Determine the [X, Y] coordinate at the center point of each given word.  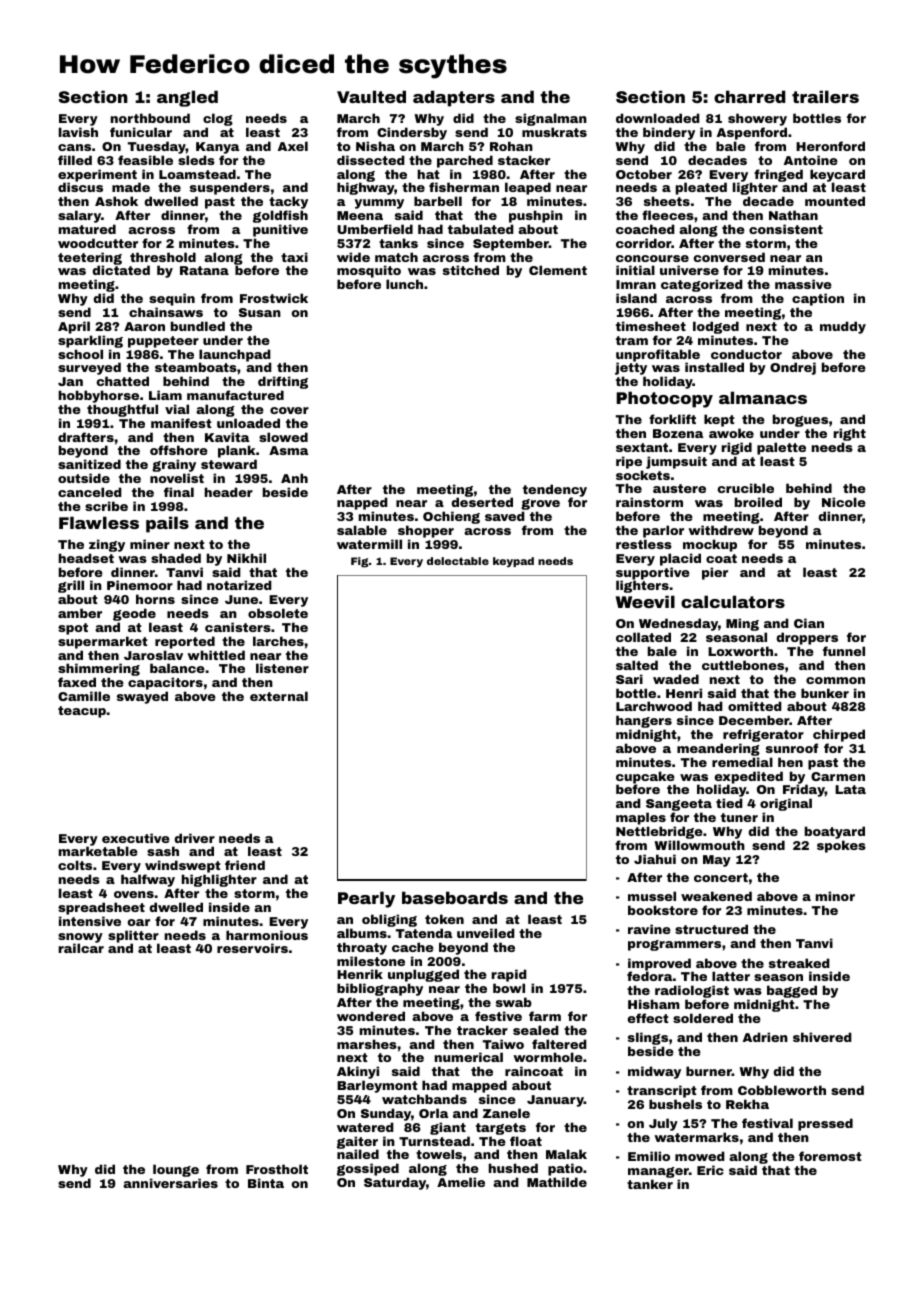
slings [648, 1038]
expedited [748, 778]
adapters [454, 98]
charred [749, 96]
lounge [176, 1170]
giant [448, 1128]
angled [187, 98]
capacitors [165, 684]
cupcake [645, 778]
